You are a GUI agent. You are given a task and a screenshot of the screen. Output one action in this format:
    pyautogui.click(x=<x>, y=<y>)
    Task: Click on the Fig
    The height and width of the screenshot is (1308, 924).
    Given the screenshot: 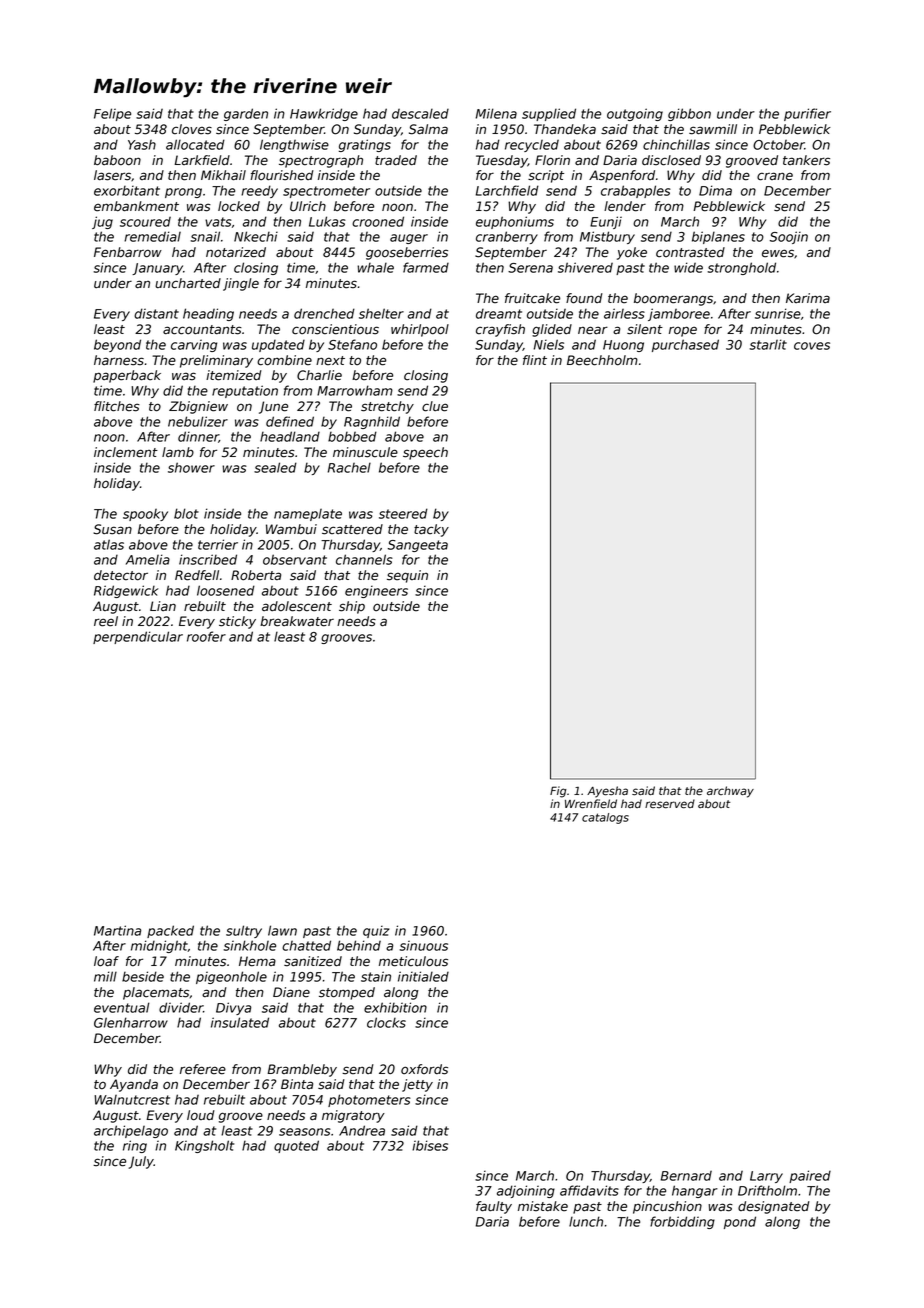 What is the action you would take?
    pyautogui.click(x=558, y=792)
